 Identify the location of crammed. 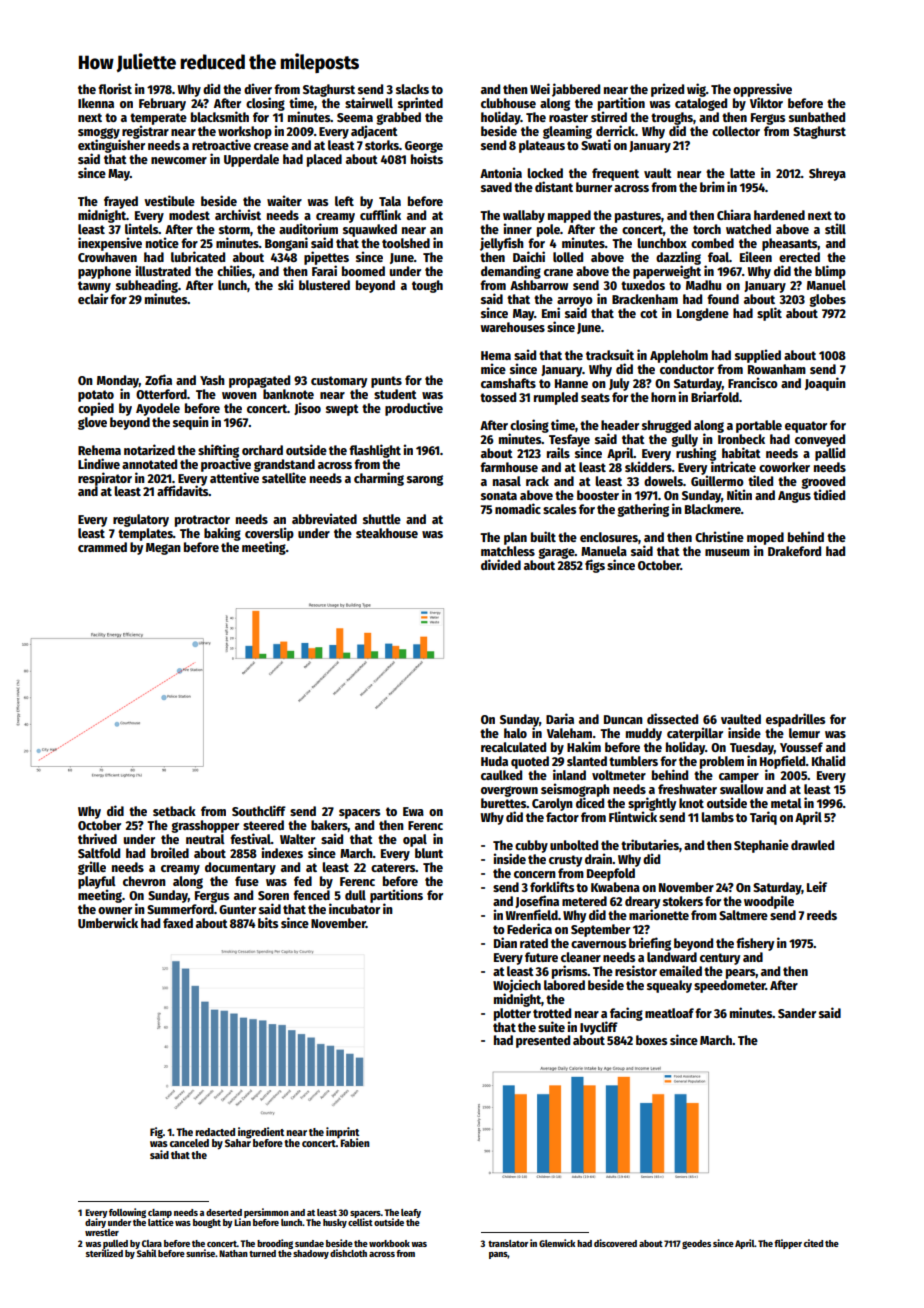
(102, 547).
